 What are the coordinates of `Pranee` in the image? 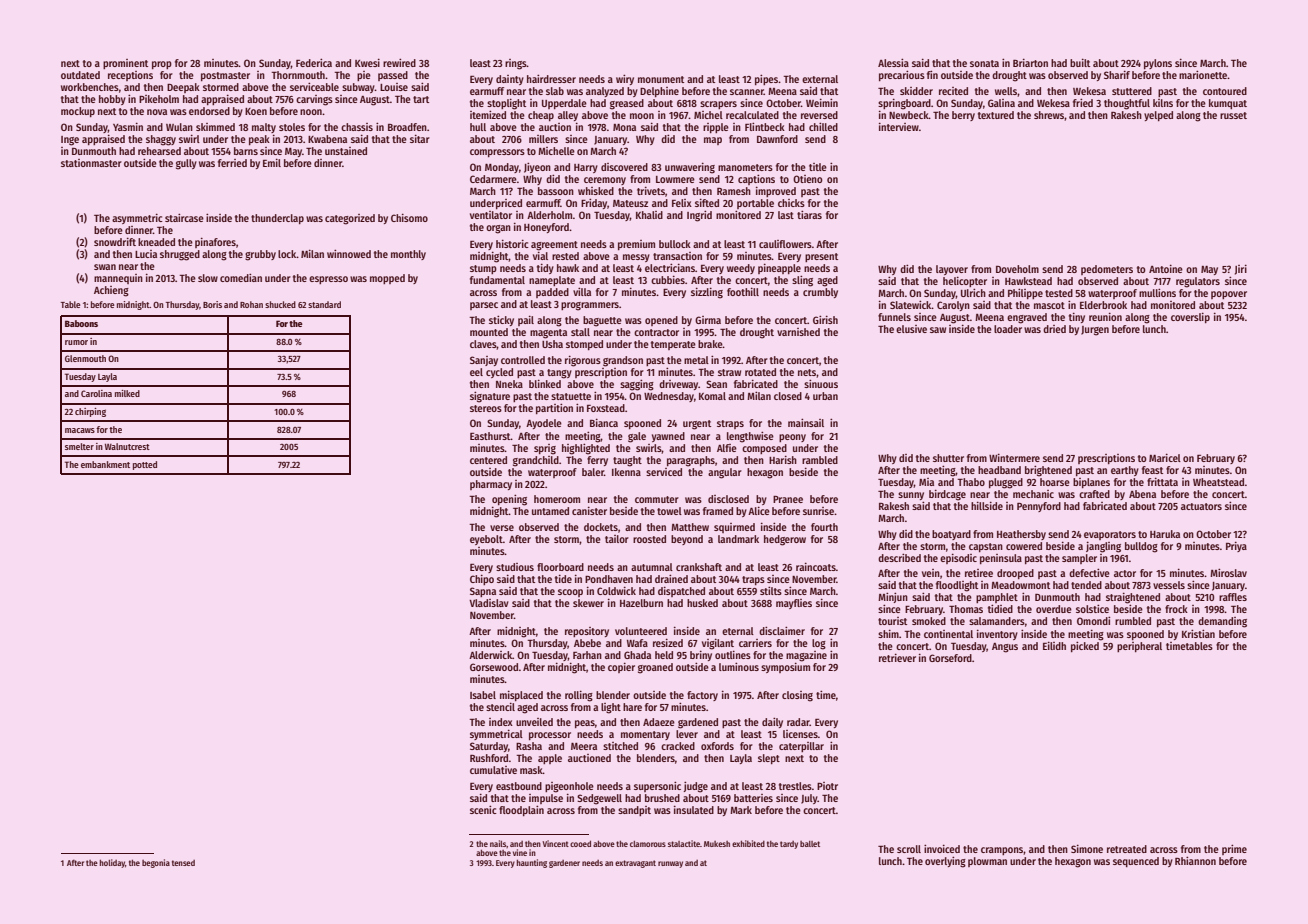 It's located at (788, 499).
